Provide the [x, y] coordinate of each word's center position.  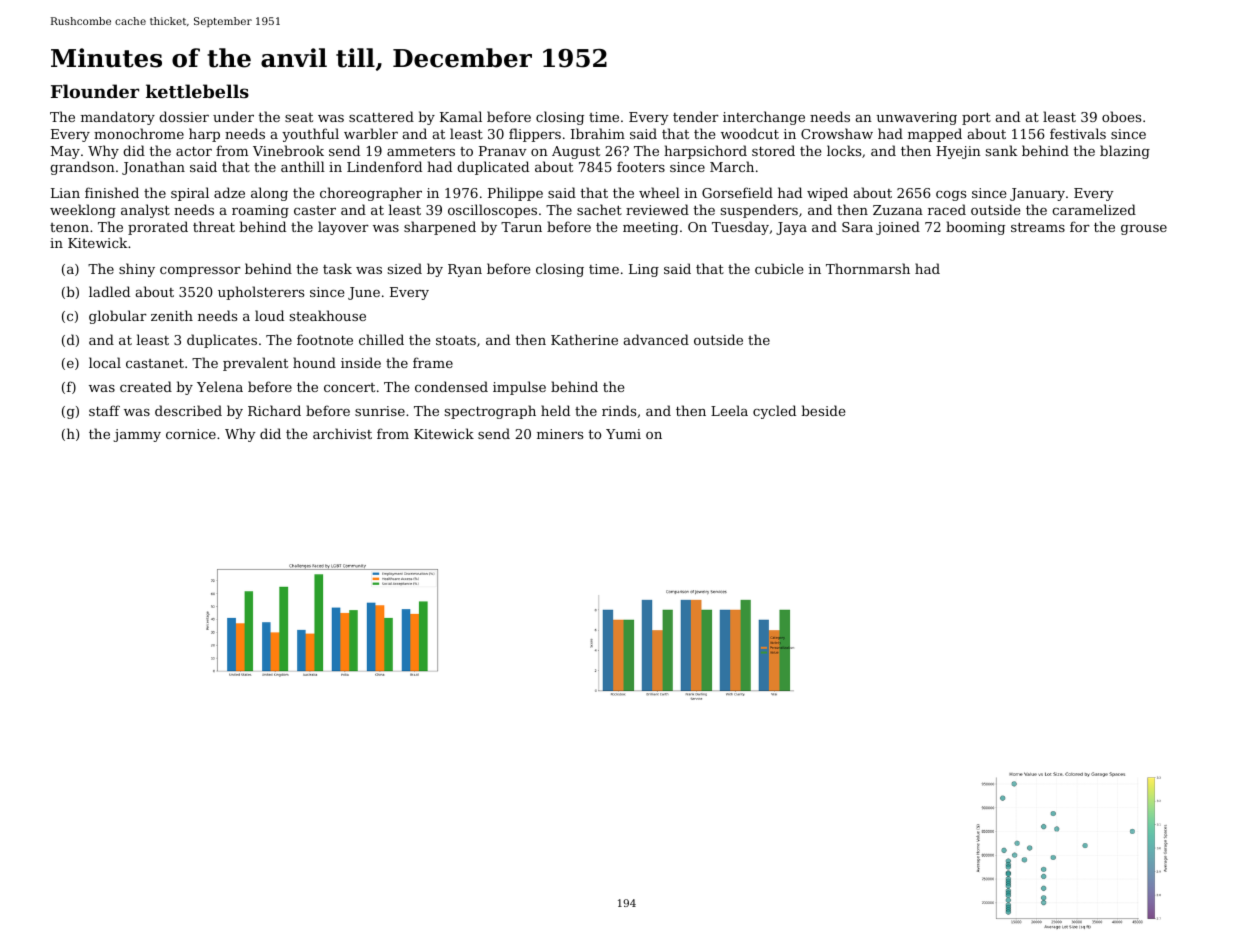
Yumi [623, 434]
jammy [137, 435]
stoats [456, 340]
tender [696, 116]
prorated [158, 228]
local [105, 362]
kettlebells [197, 91]
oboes [1121, 116]
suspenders [759, 211]
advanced [656, 339]
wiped [827, 194]
